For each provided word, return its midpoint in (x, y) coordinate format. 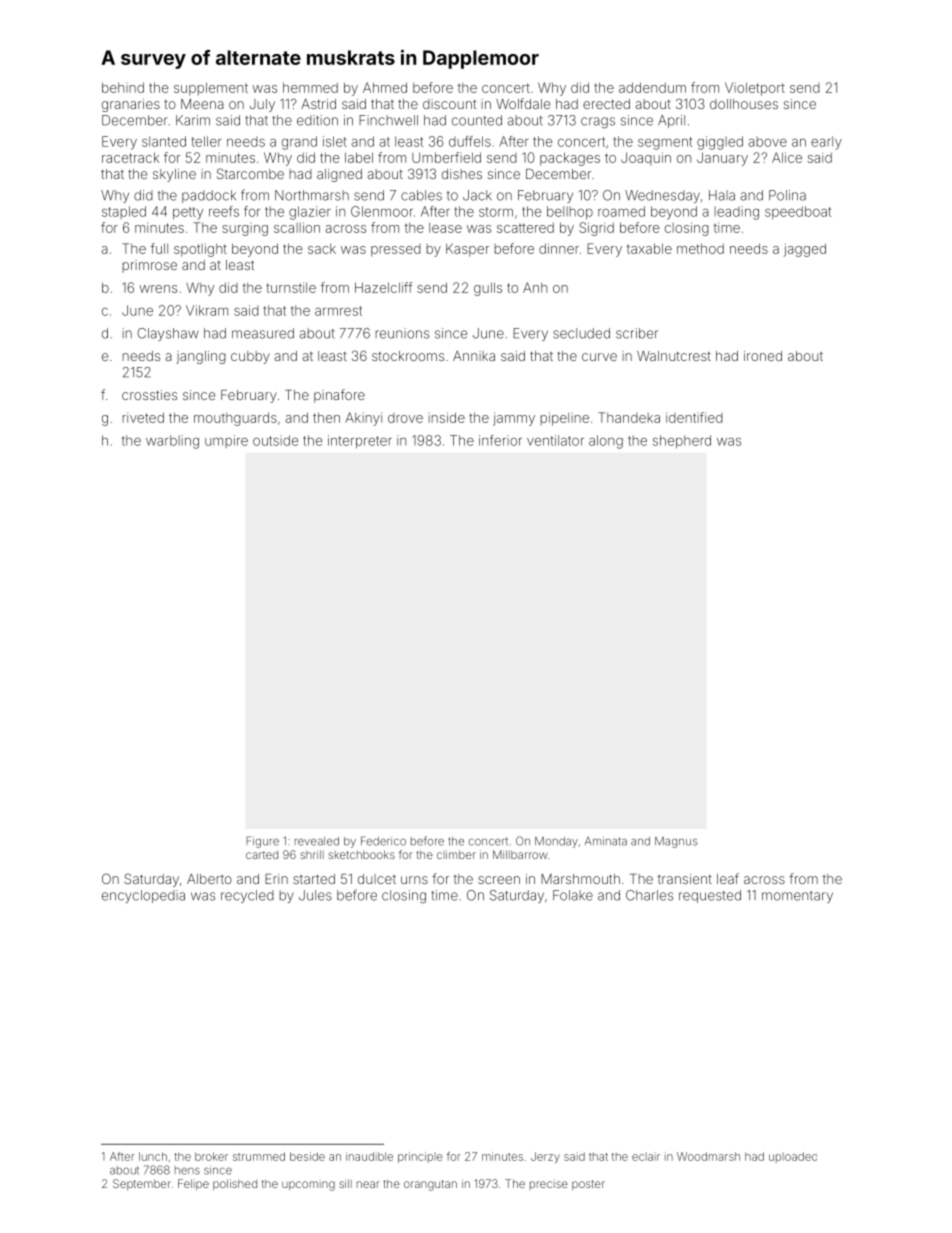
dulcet (377, 879)
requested (710, 896)
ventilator (555, 440)
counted (477, 120)
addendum (652, 87)
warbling (172, 442)
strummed (259, 1156)
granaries (131, 105)
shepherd (682, 441)
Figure (262, 842)
